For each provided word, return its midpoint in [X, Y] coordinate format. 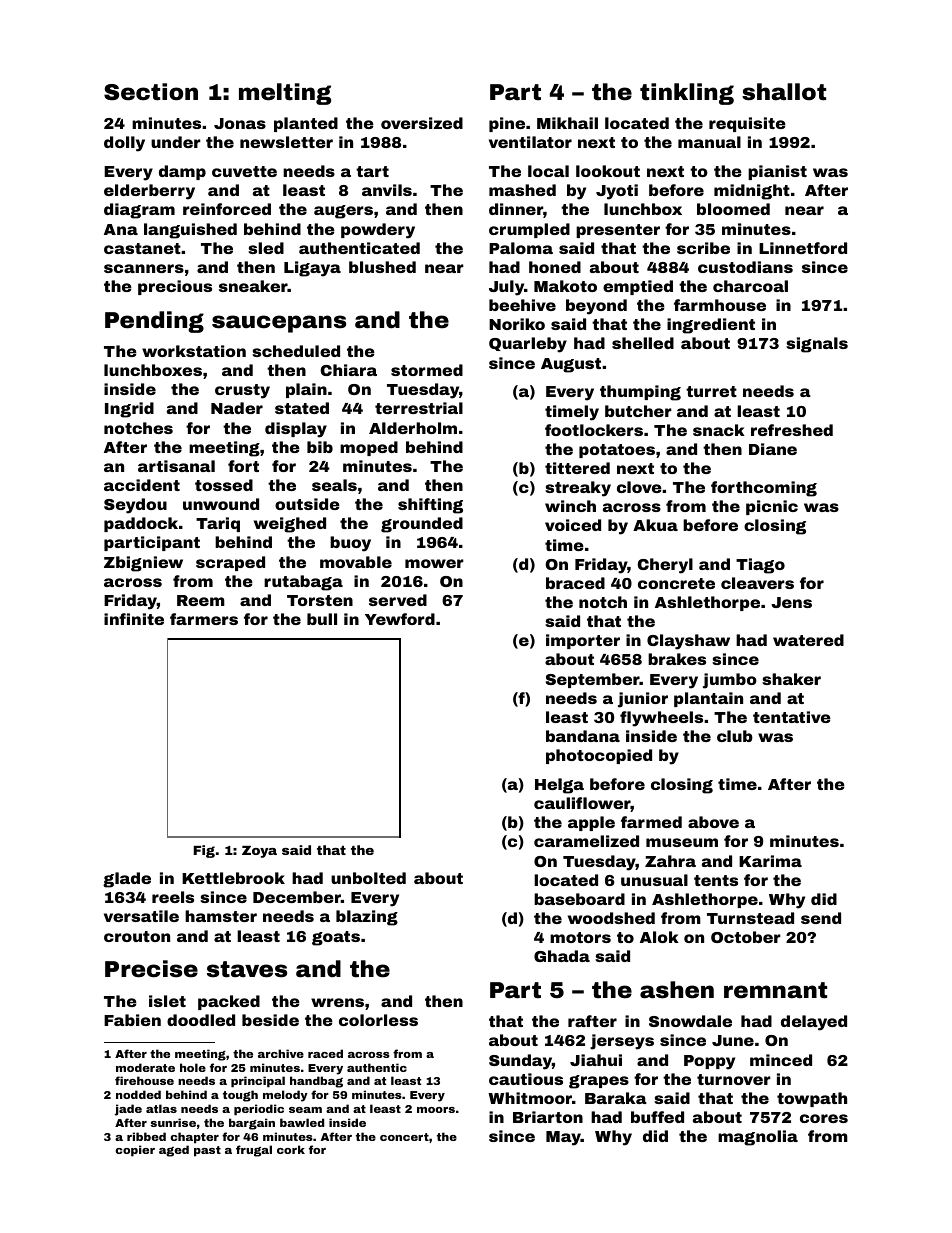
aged [174, 1151]
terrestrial [419, 408]
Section [151, 92]
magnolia [758, 1138]
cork [291, 1149]
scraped [230, 563]
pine [507, 124]
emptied [638, 287]
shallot [784, 92]
